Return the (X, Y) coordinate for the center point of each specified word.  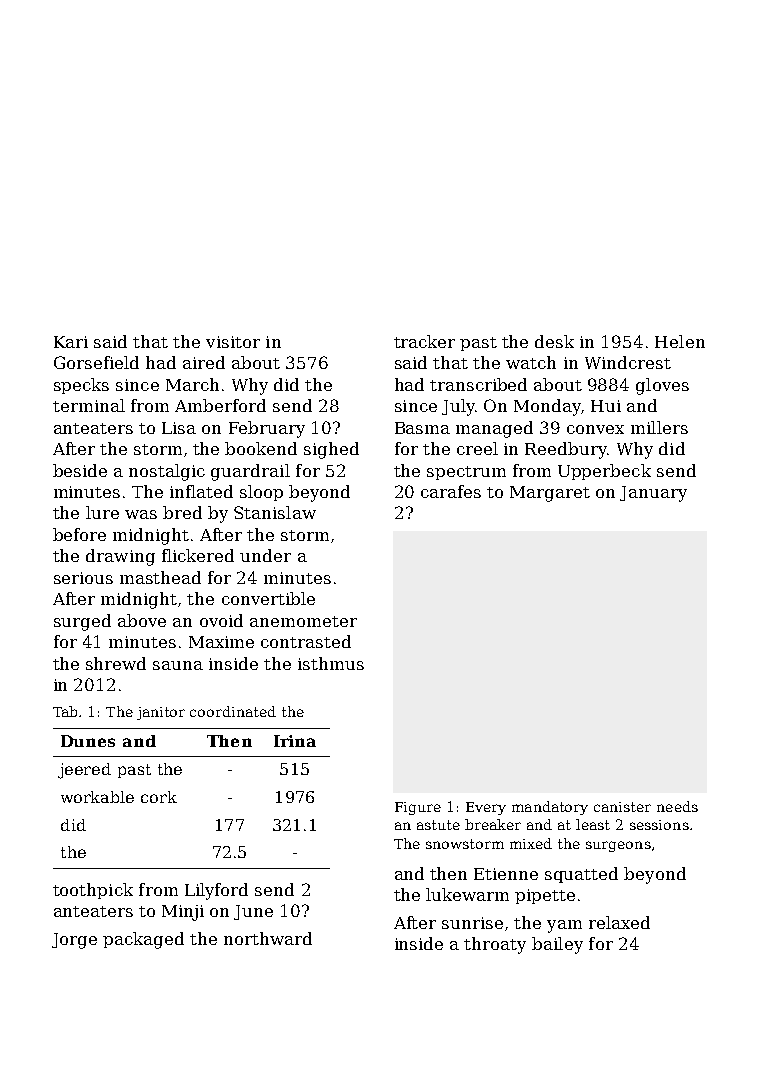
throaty (495, 945)
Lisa (179, 428)
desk (554, 341)
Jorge (74, 941)
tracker (424, 341)
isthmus (331, 663)
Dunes (88, 741)
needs (677, 806)
